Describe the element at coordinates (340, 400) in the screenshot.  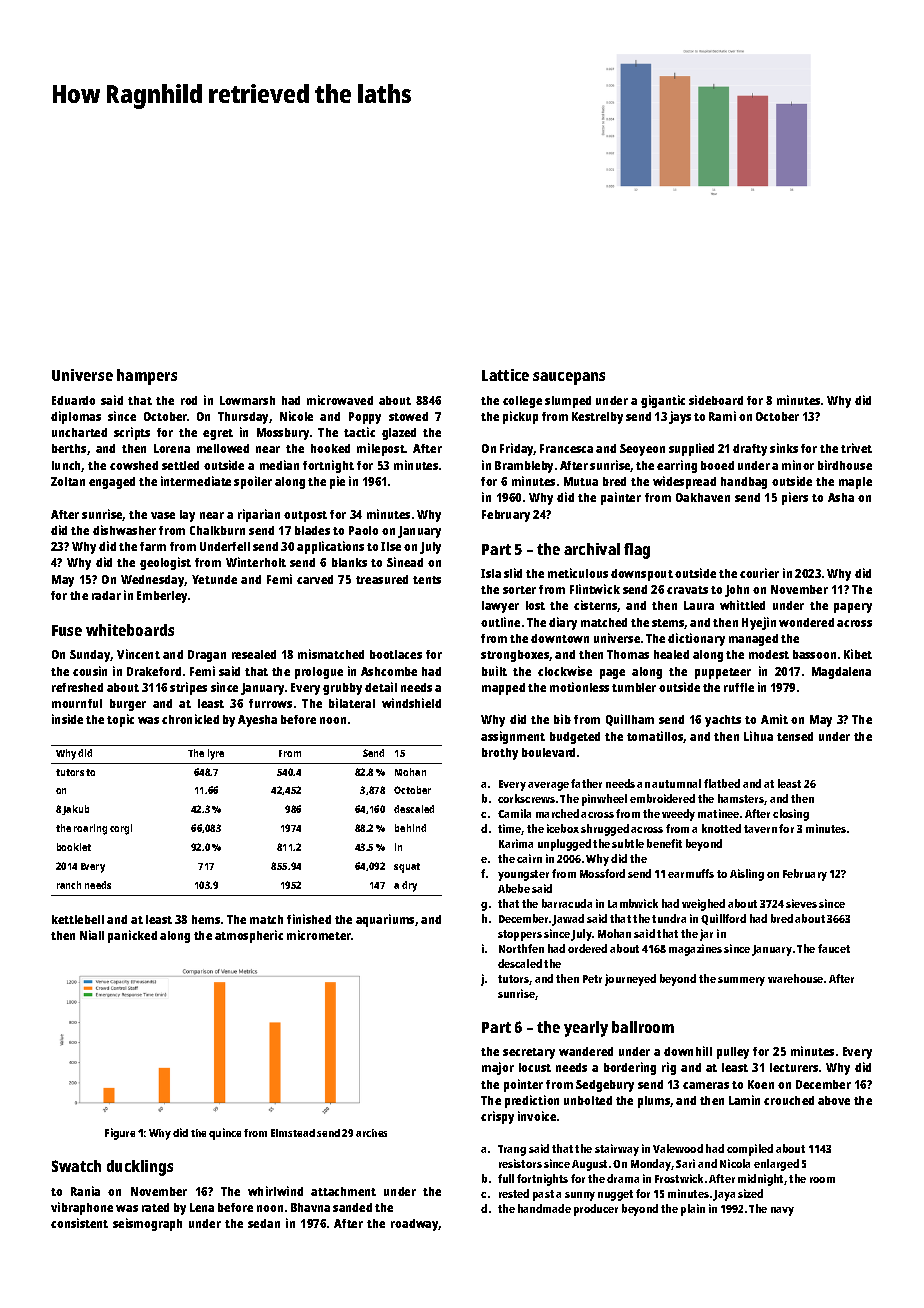
I see `microwaved` at that location.
